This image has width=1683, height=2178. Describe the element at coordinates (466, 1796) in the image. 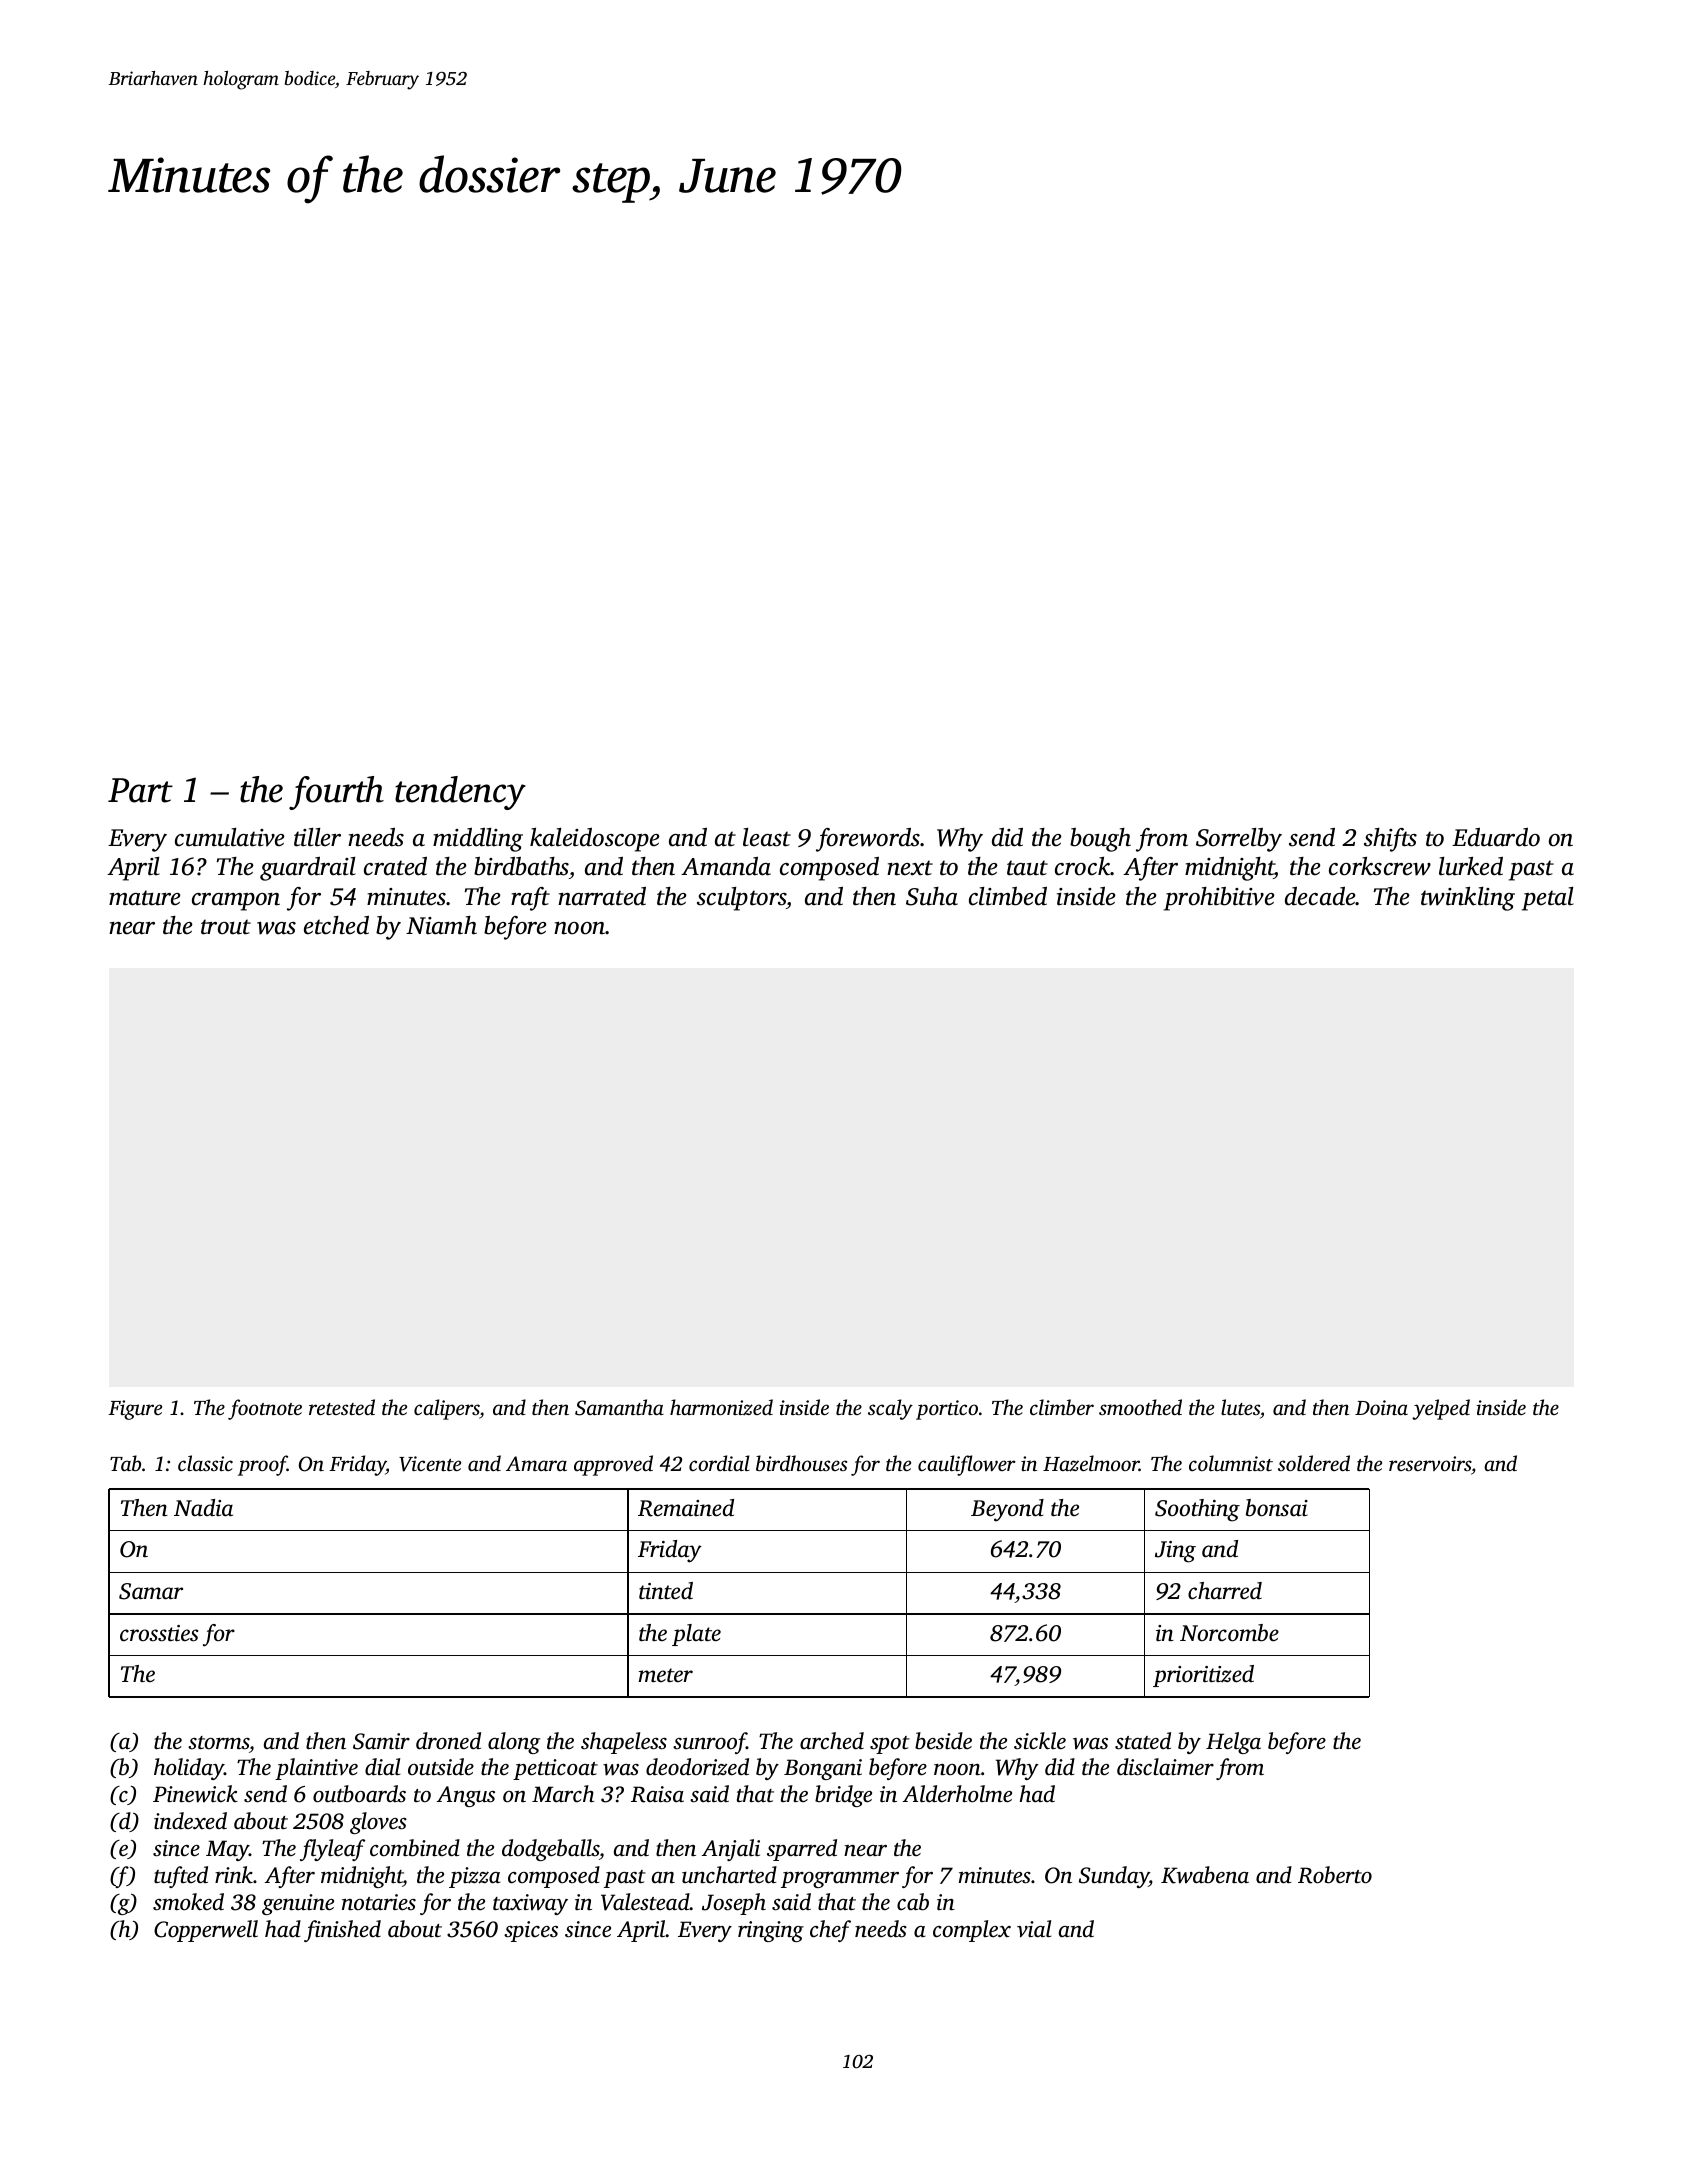

I see `Angus` at that location.
